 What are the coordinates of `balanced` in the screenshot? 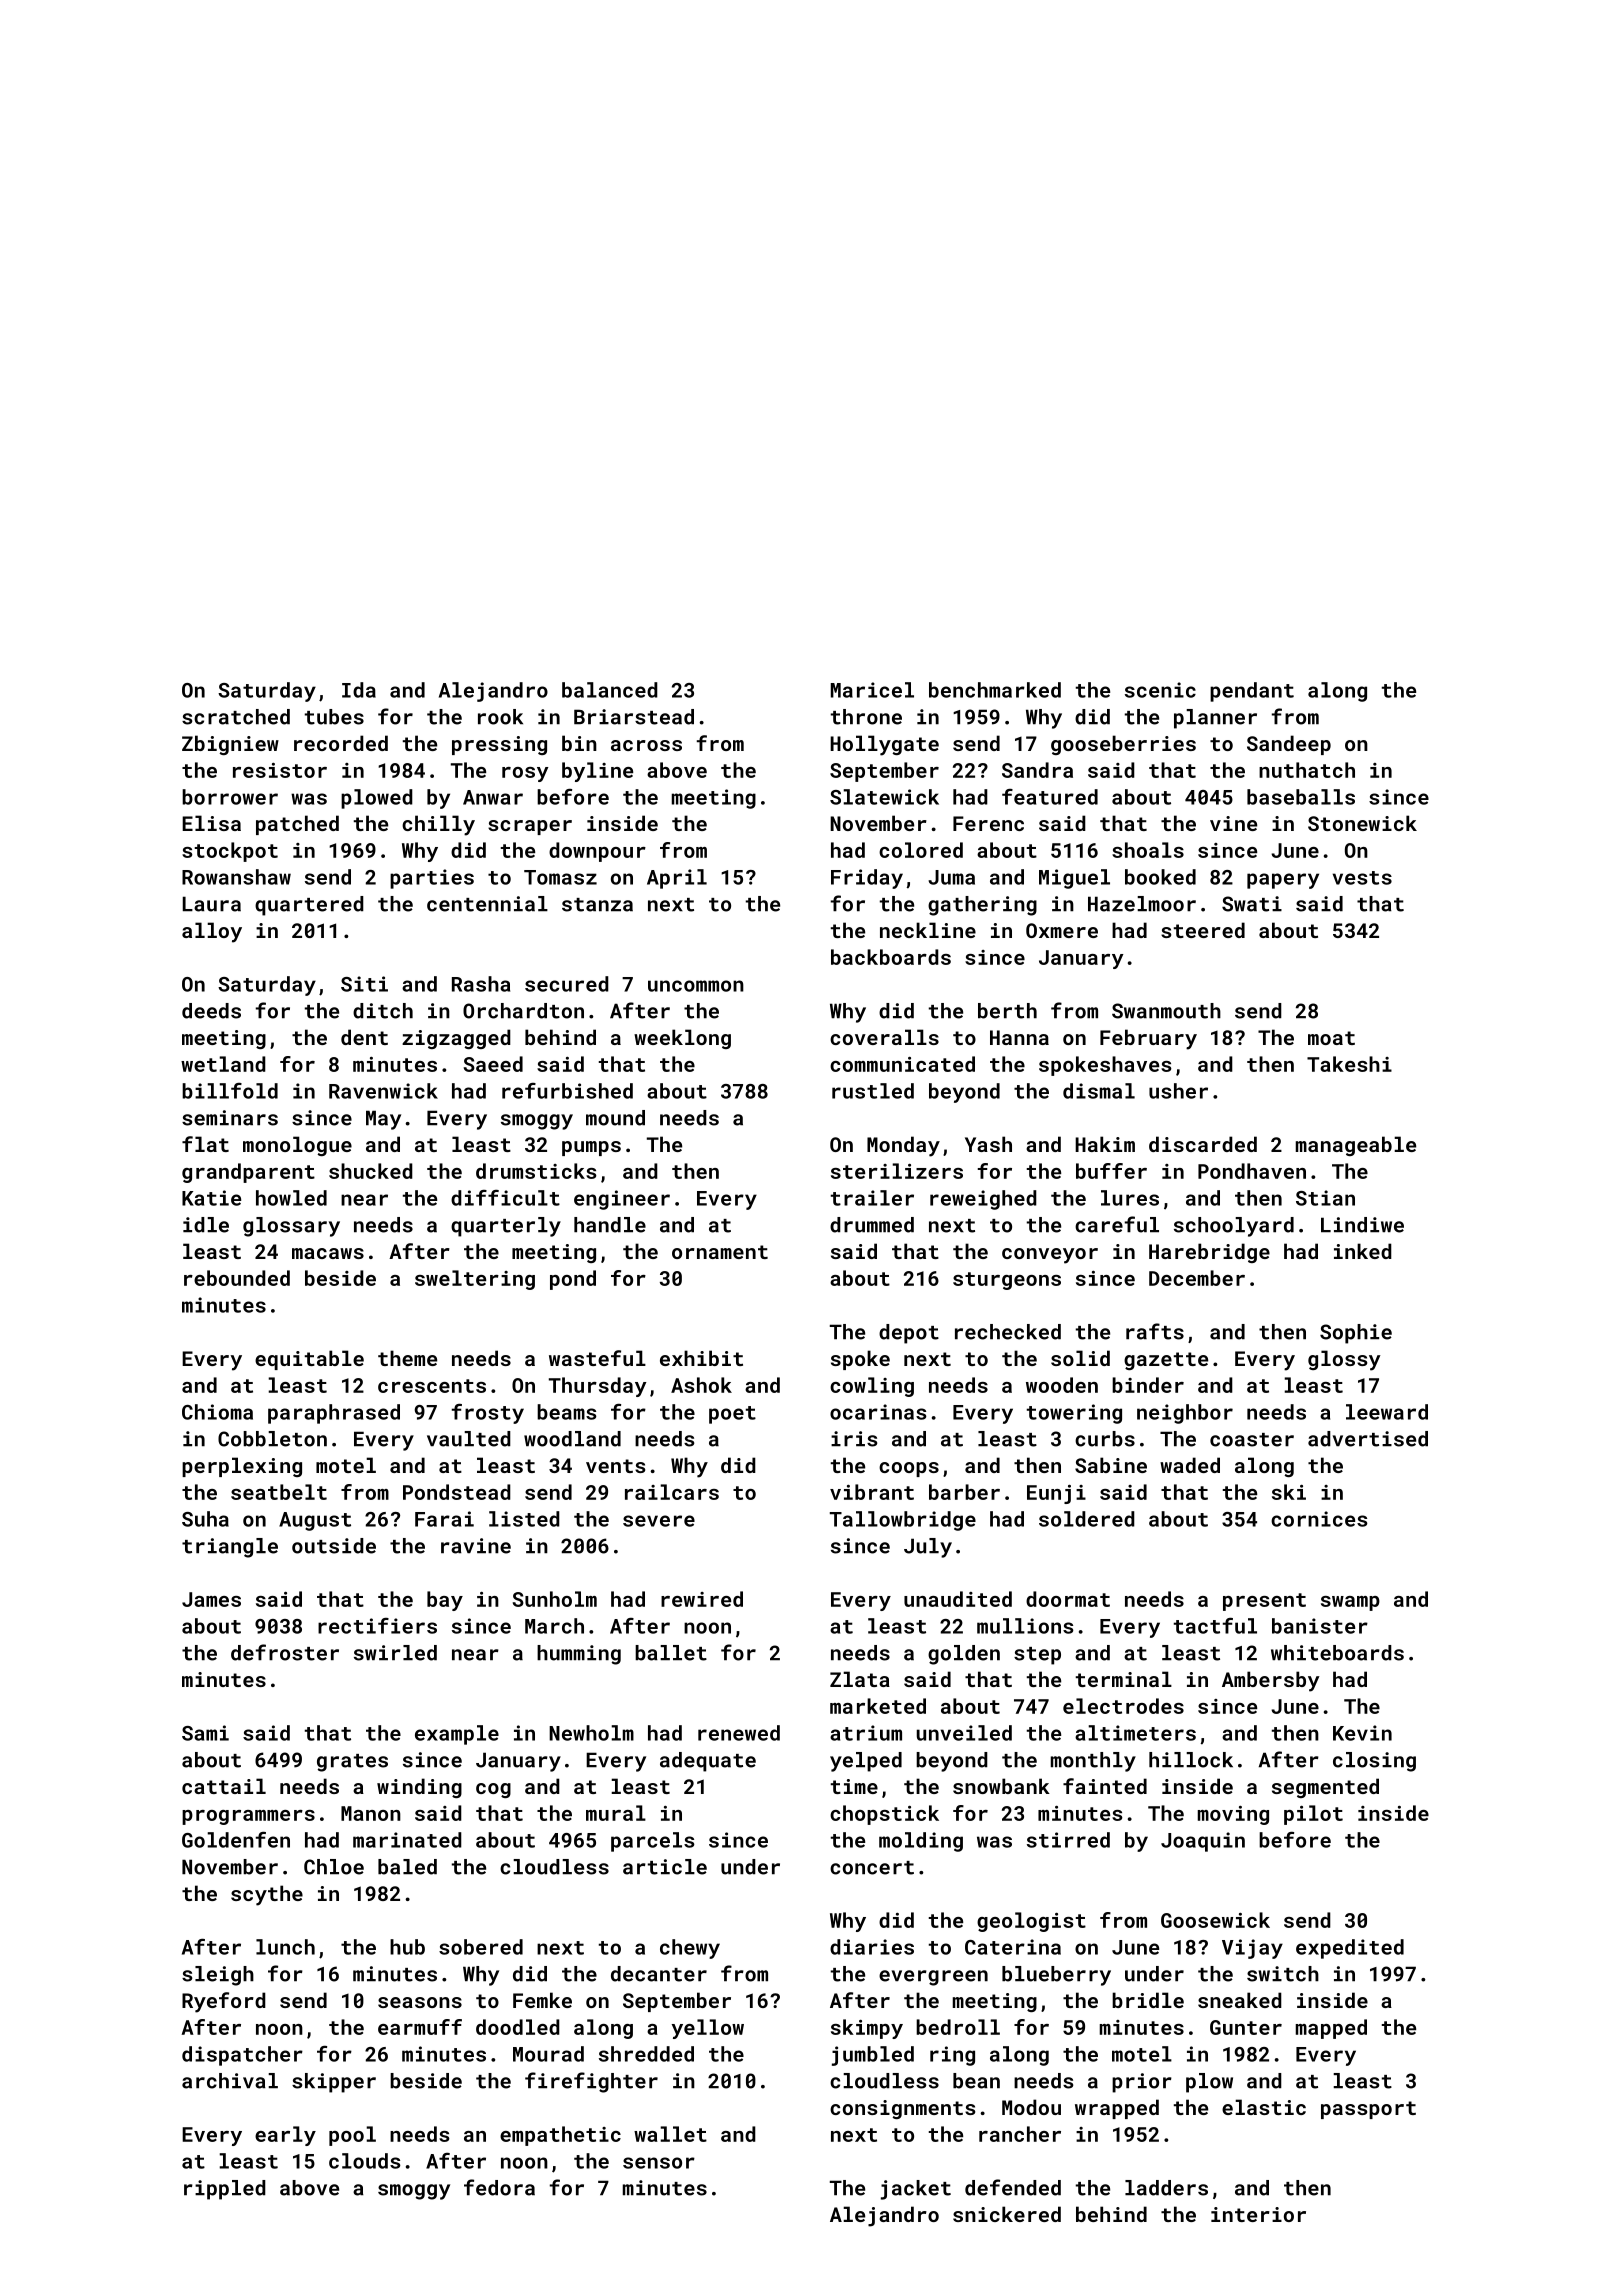 It's located at (610, 690).
